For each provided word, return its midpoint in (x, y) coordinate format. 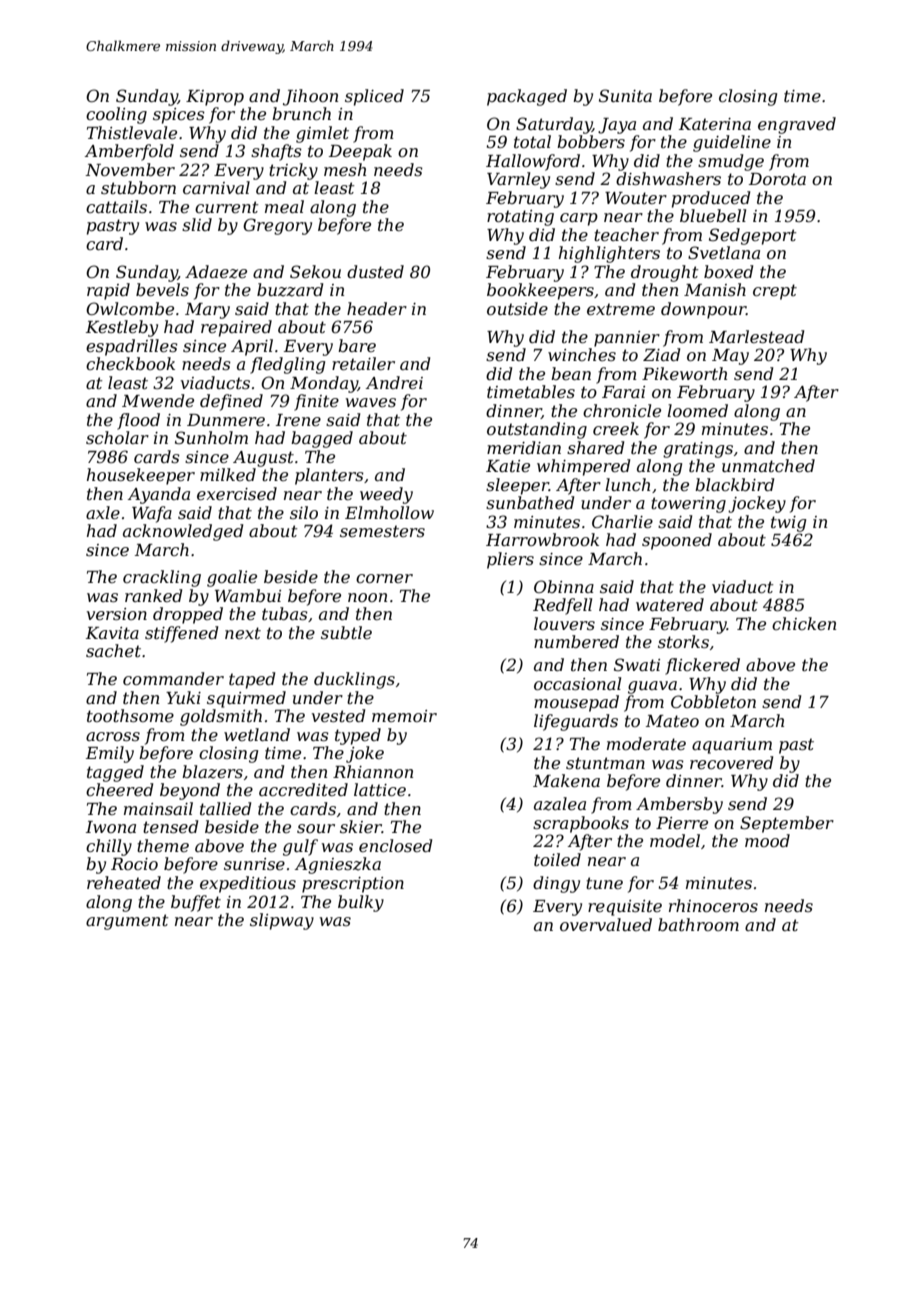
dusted (375, 271)
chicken (804, 623)
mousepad (576, 703)
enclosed (395, 845)
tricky (293, 171)
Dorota (777, 179)
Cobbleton (713, 701)
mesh (345, 169)
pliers (510, 560)
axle (103, 512)
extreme (621, 309)
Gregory (277, 226)
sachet (113, 650)
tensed (170, 826)
